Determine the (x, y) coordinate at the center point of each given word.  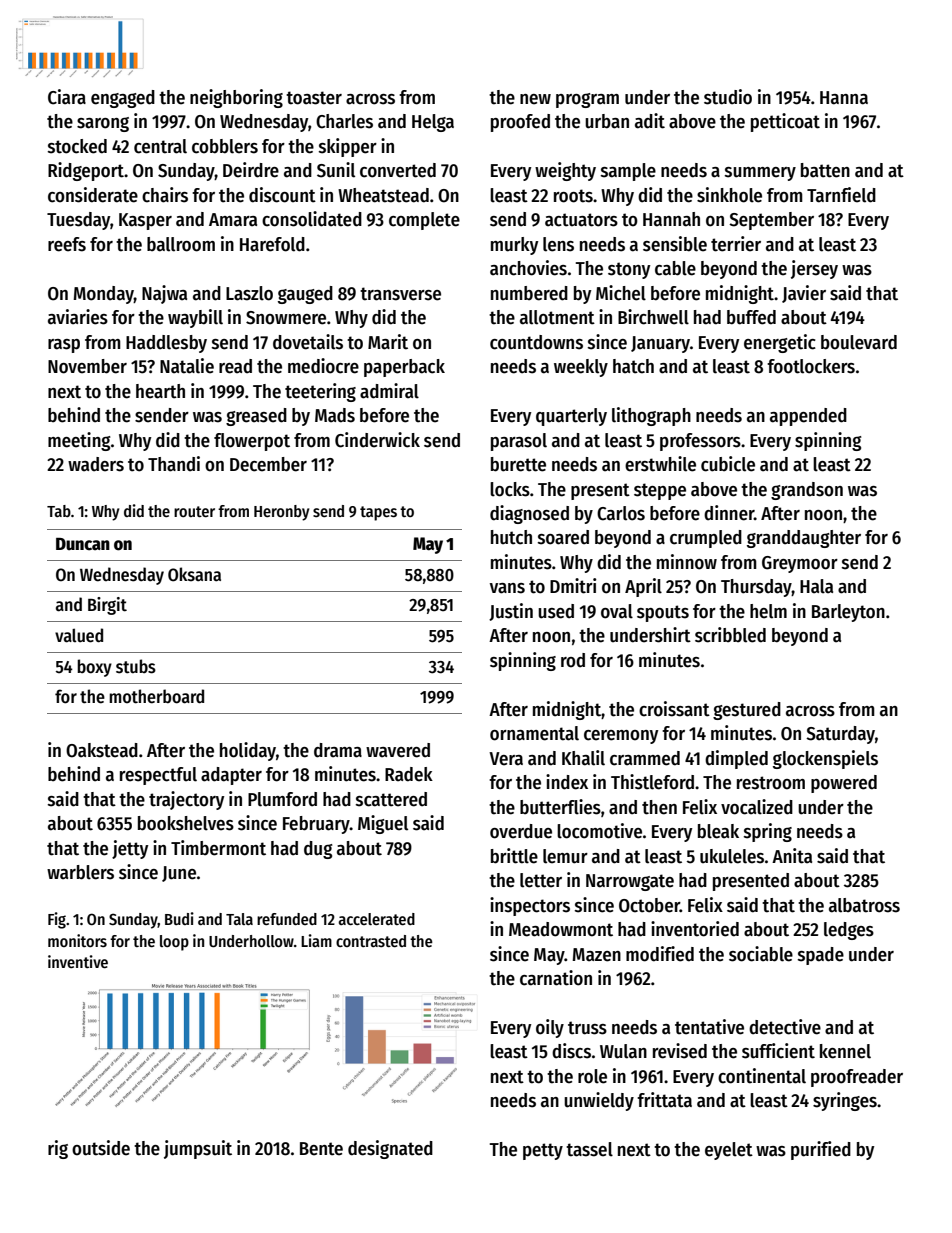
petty (543, 1151)
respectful (158, 776)
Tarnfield (841, 195)
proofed (520, 123)
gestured (747, 711)
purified (821, 1150)
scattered (391, 799)
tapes (378, 513)
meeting (79, 441)
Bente (321, 1149)
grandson (807, 491)
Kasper (145, 221)
